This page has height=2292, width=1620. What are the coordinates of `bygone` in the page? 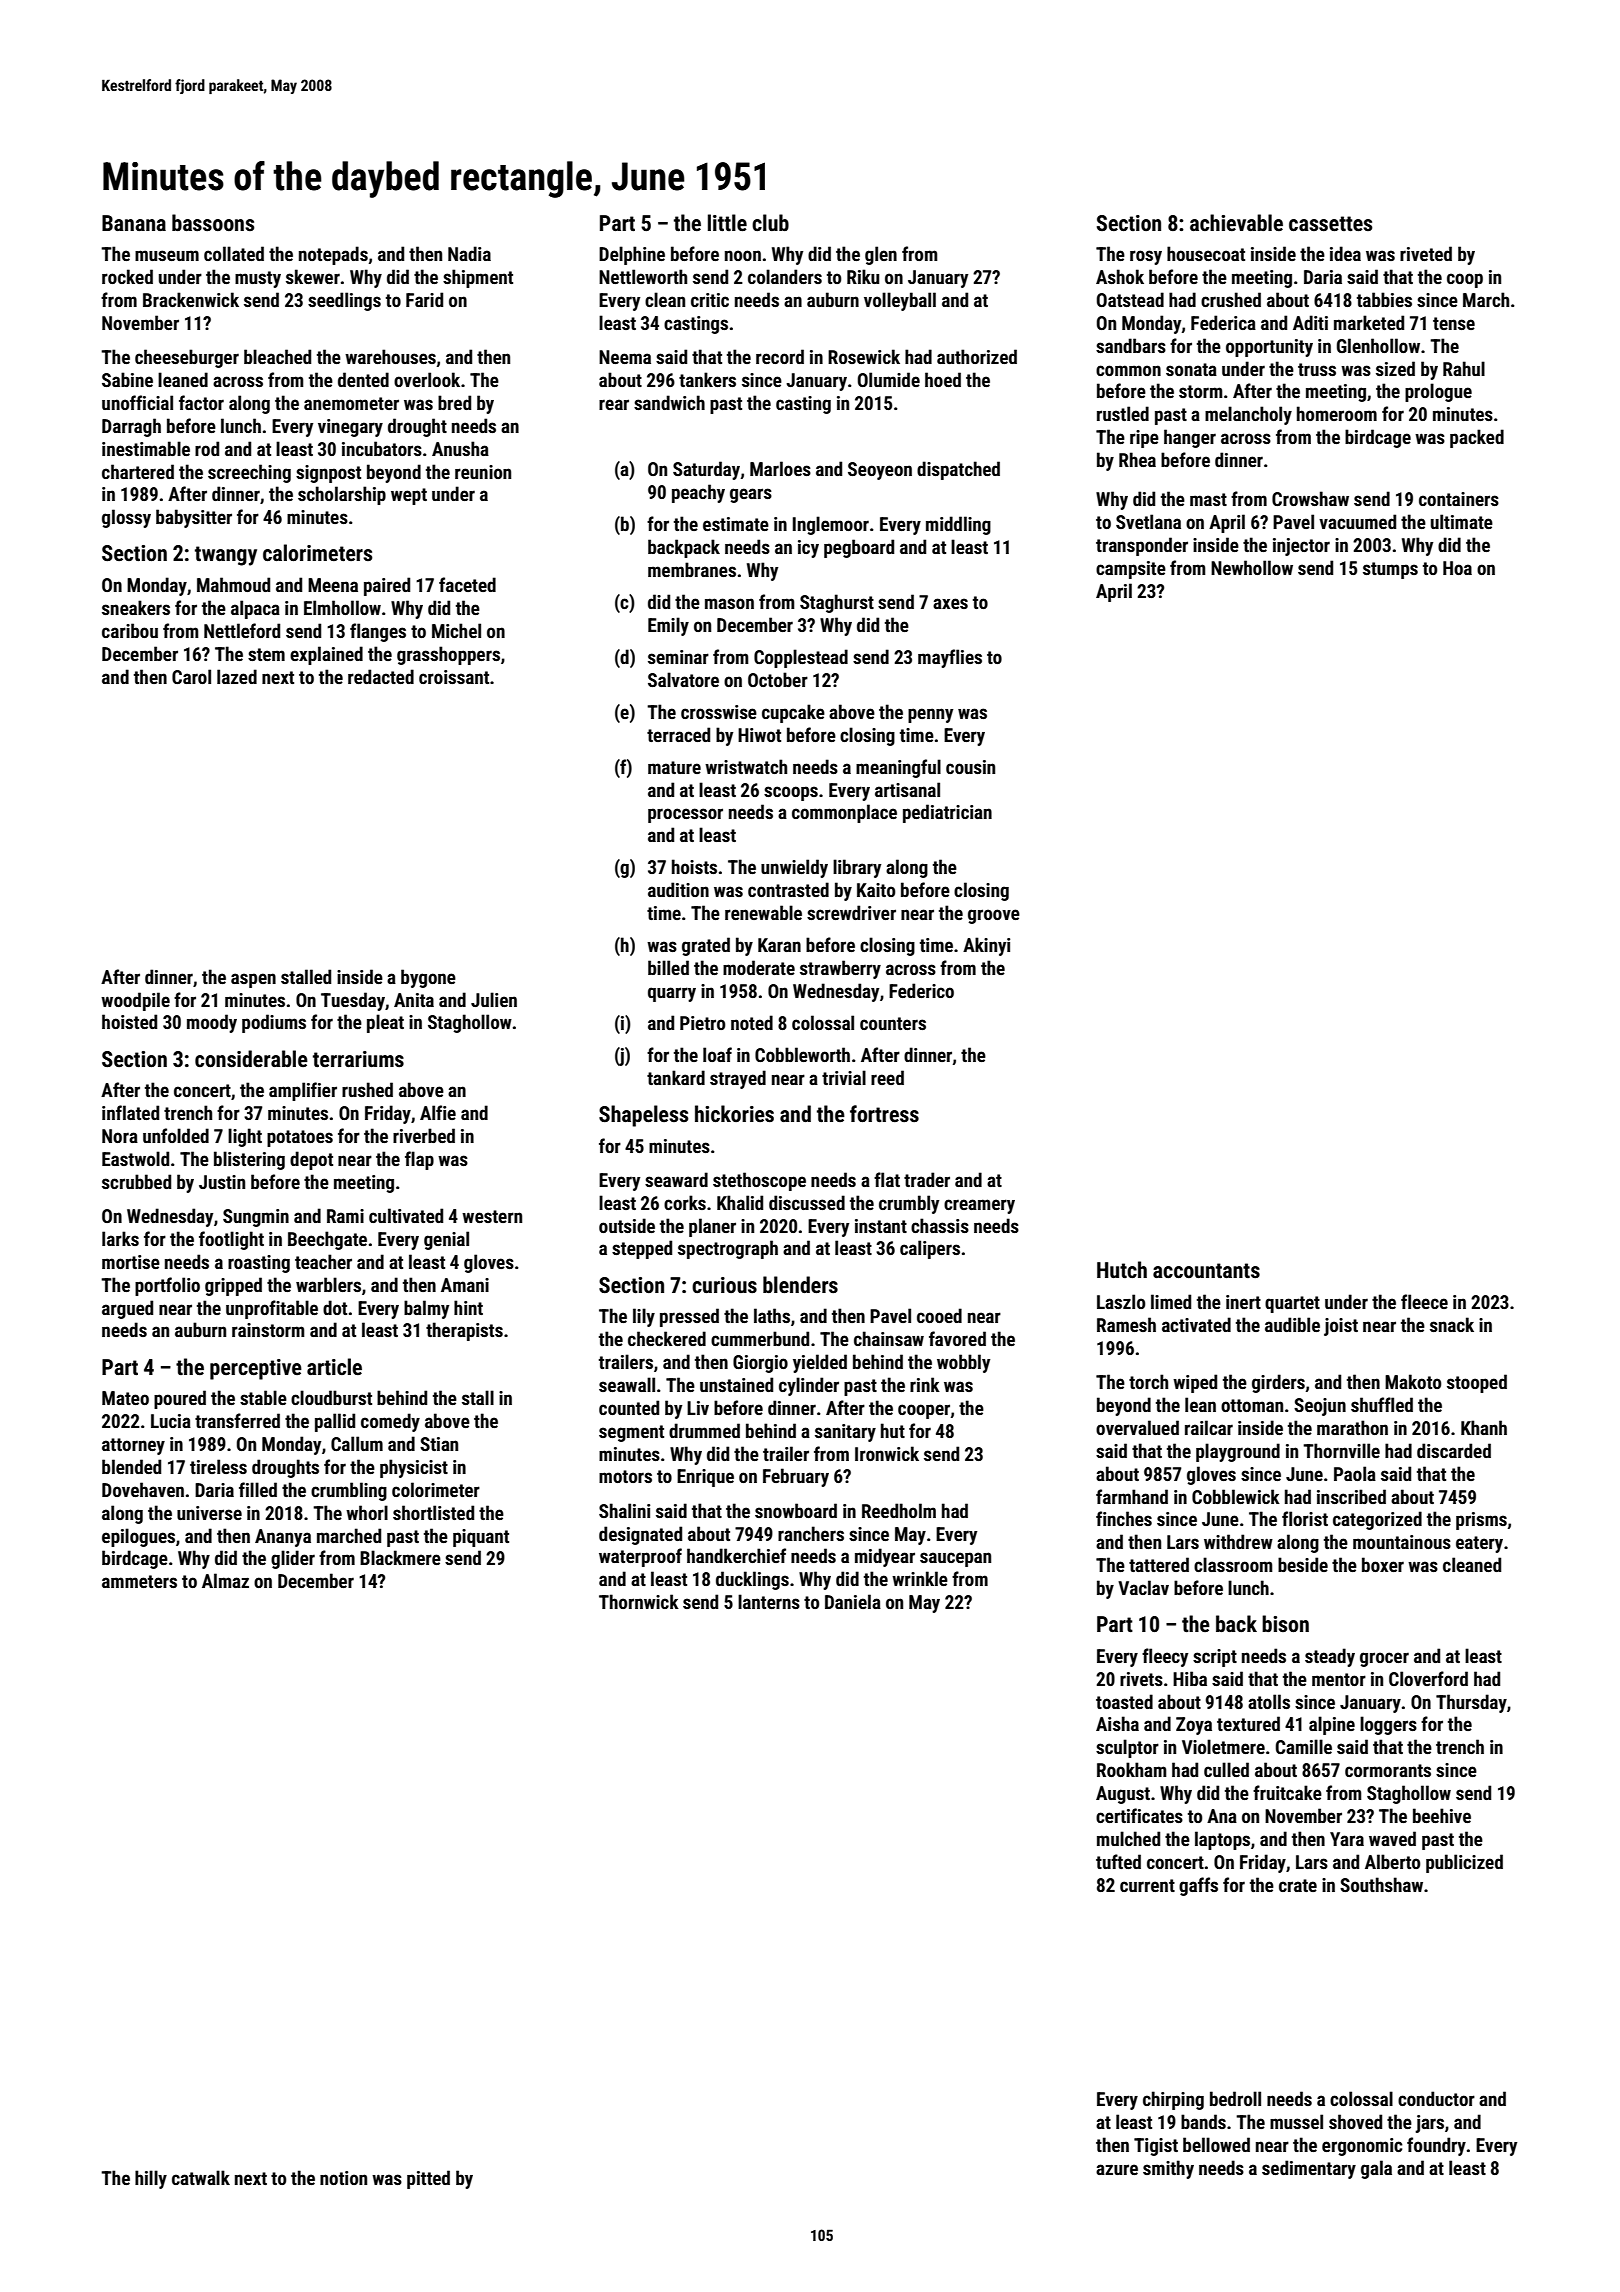 It's located at (428, 978).
